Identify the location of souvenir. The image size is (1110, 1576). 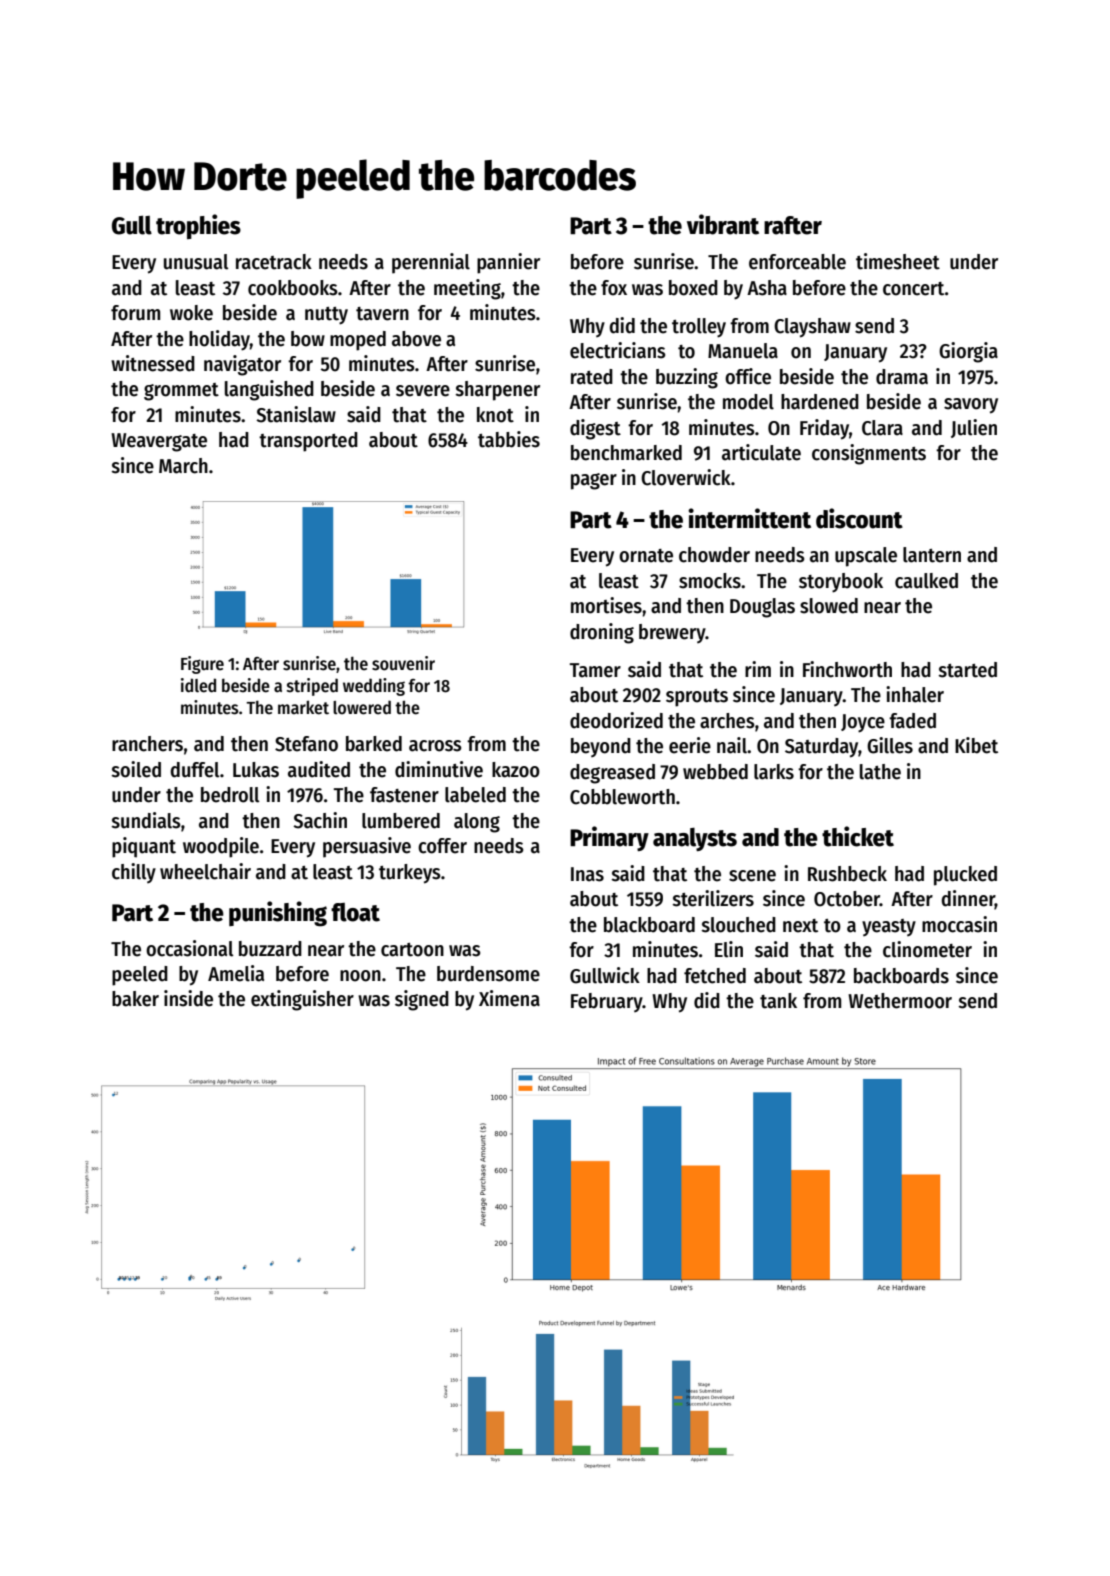
(403, 663).
